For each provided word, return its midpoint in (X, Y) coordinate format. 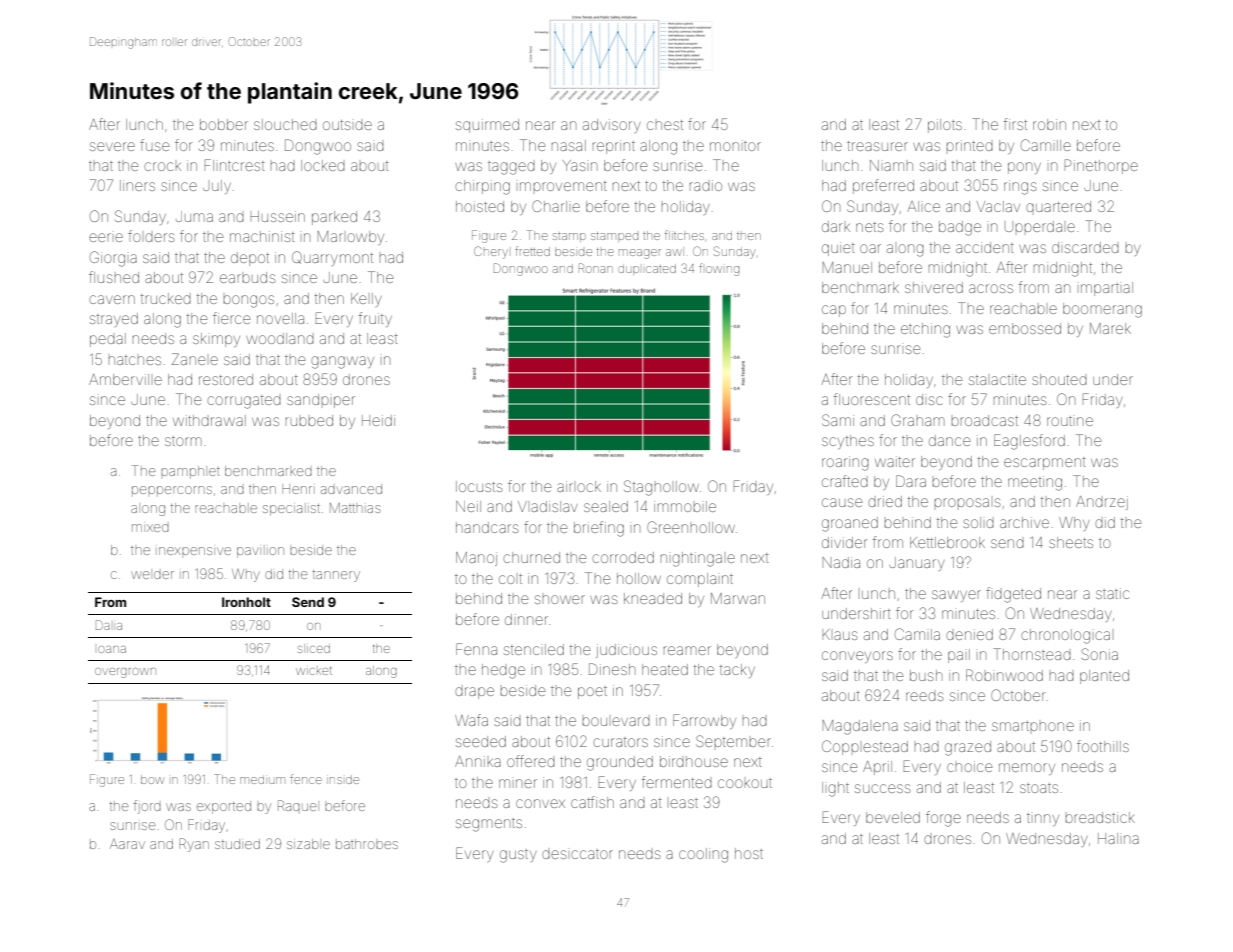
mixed (150, 528)
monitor (735, 146)
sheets (1071, 542)
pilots (945, 126)
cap (834, 311)
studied (237, 844)
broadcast (984, 420)
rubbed (309, 420)
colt (510, 579)
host (749, 853)
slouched (285, 124)
